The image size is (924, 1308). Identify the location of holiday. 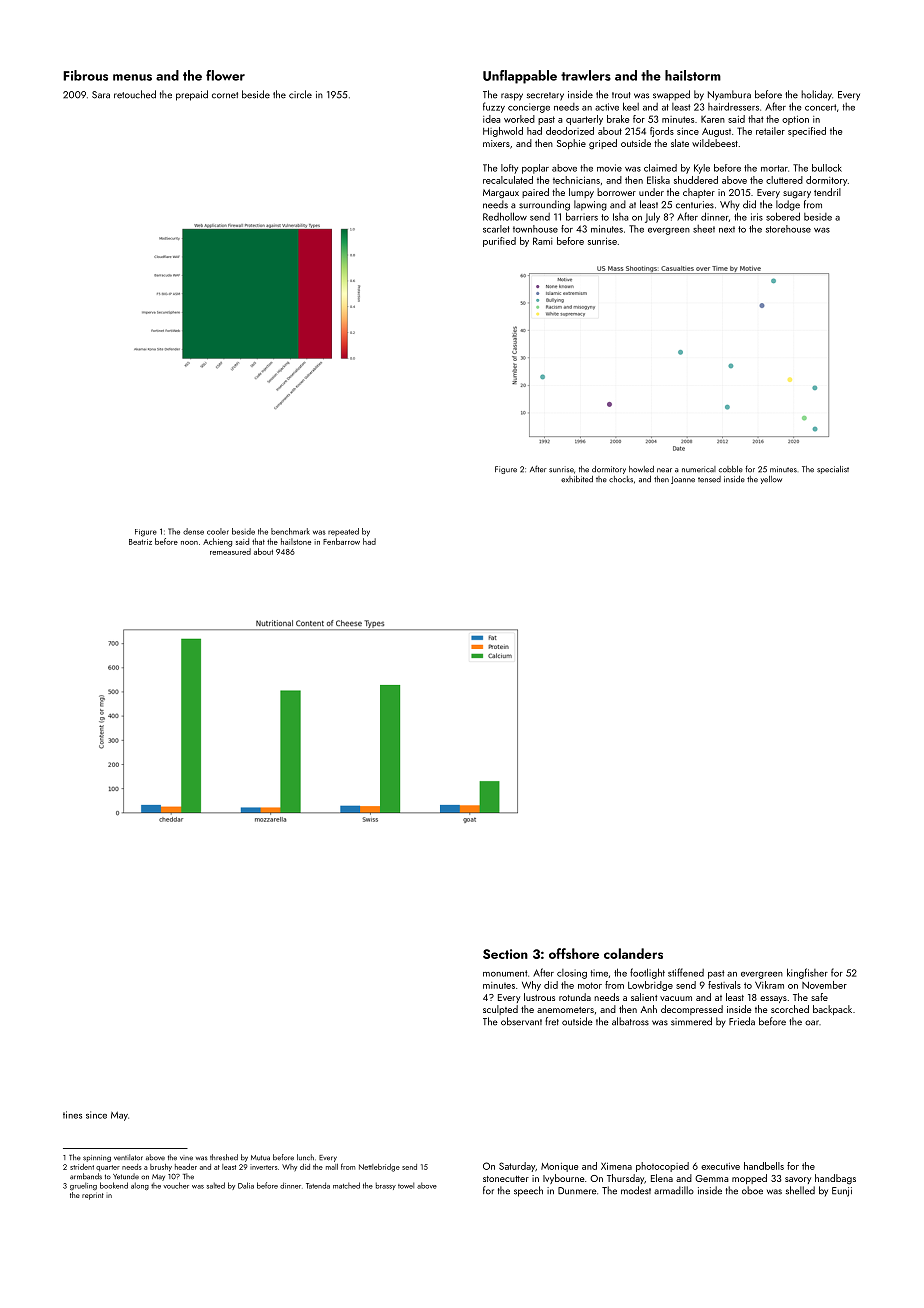
(816, 95).
